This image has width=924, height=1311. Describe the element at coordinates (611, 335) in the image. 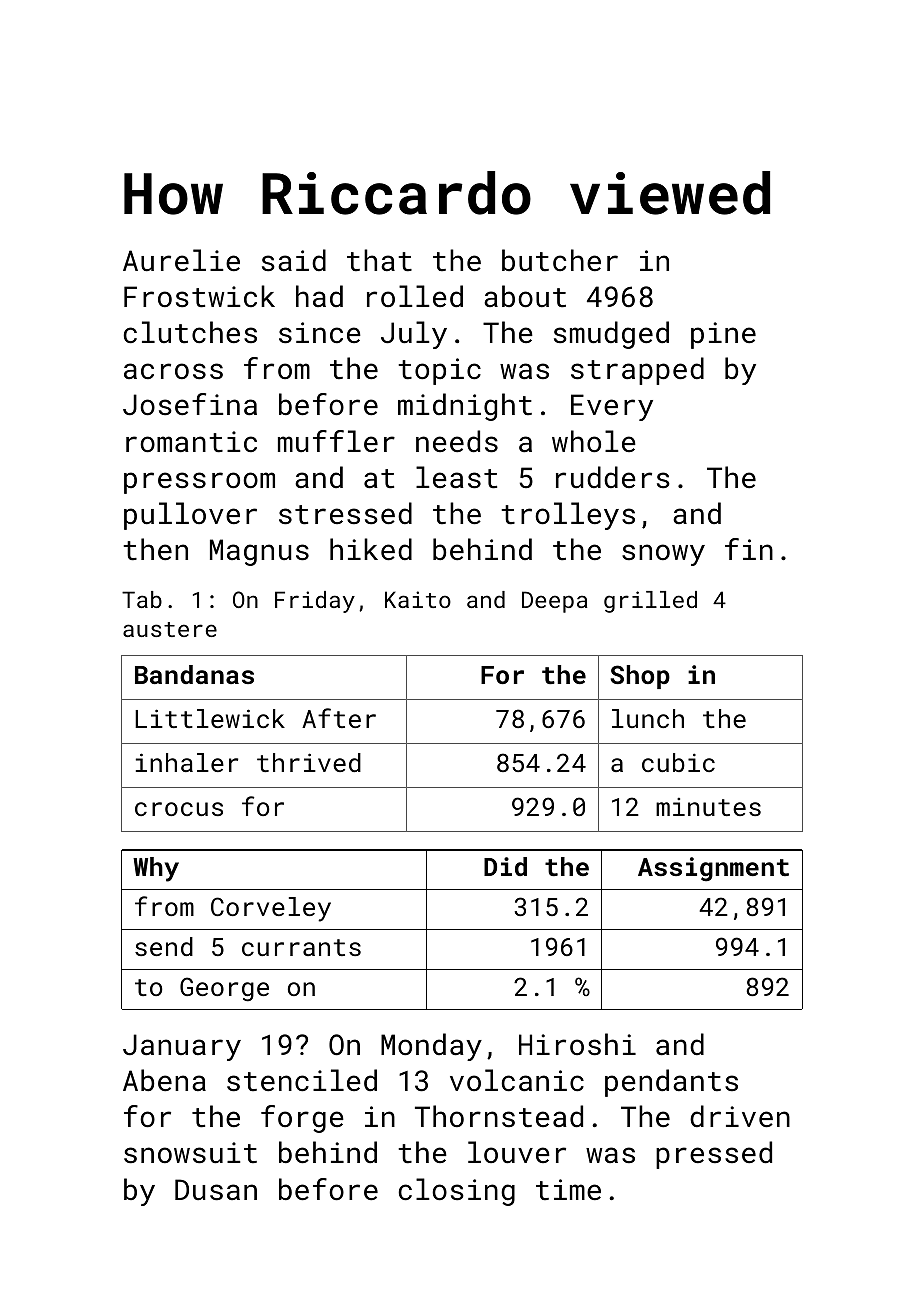

I see `smudged` at that location.
